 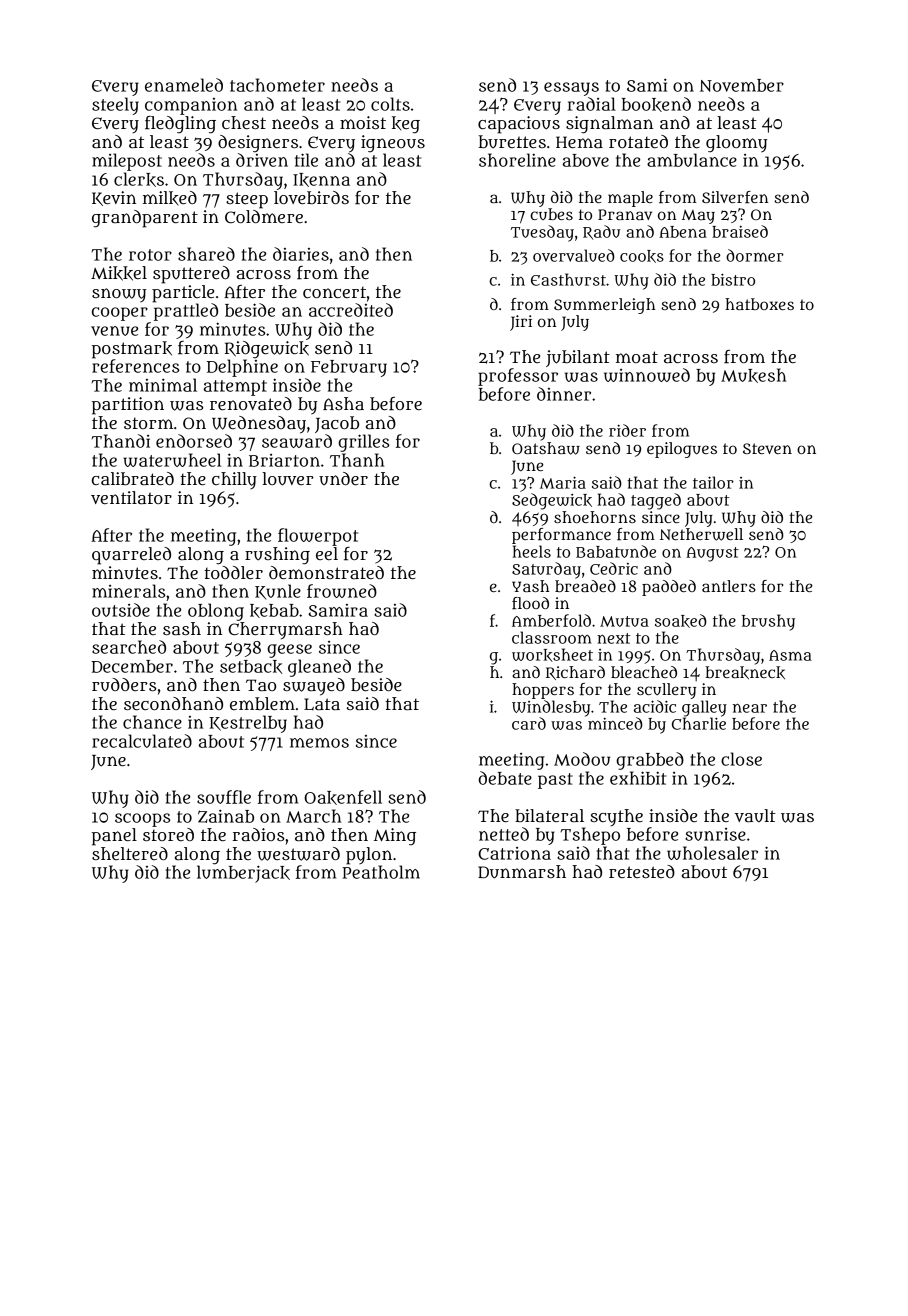 What do you see at coordinates (555, 781) in the screenshot?
I see `past` at bounding box center [555, 781].
